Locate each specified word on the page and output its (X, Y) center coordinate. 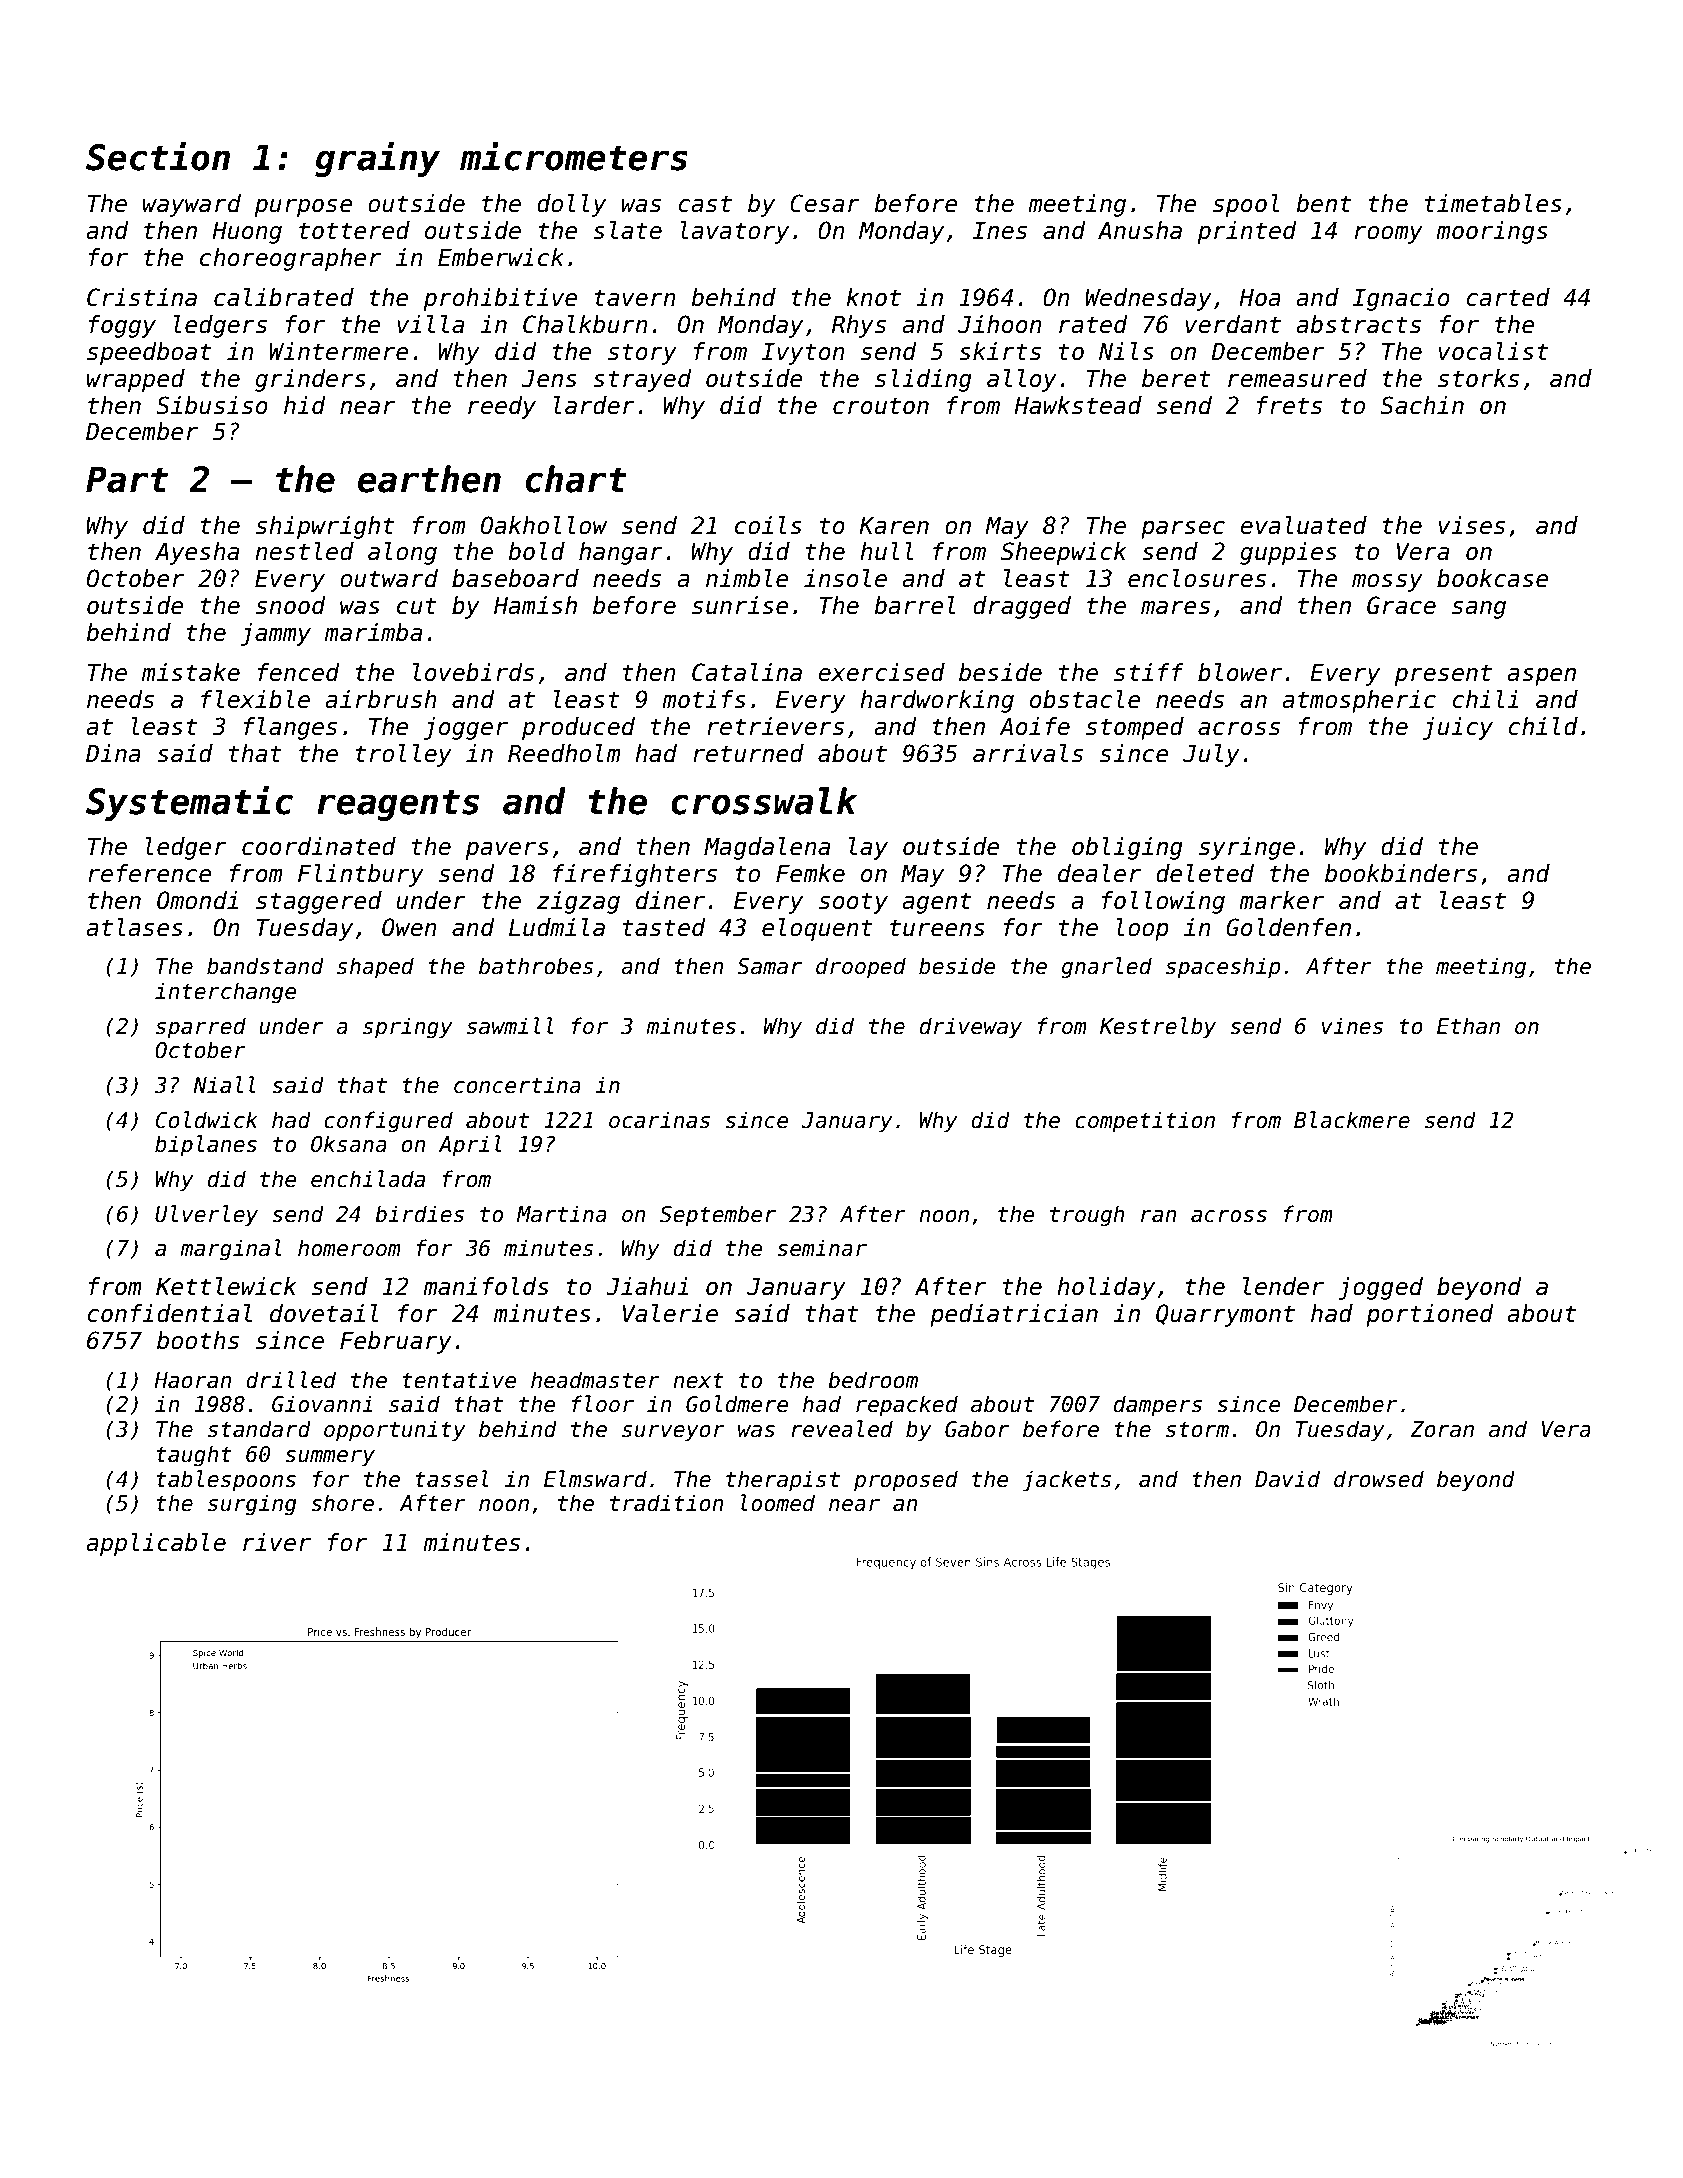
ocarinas (659, 1120)
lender (1283, 1286)
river (277, 1542)
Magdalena (767, 848)
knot (873, 297)
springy (408, 1028)
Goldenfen (1288, 927)
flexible (255, 699)
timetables (1493, 203)
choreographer (290, 259)
